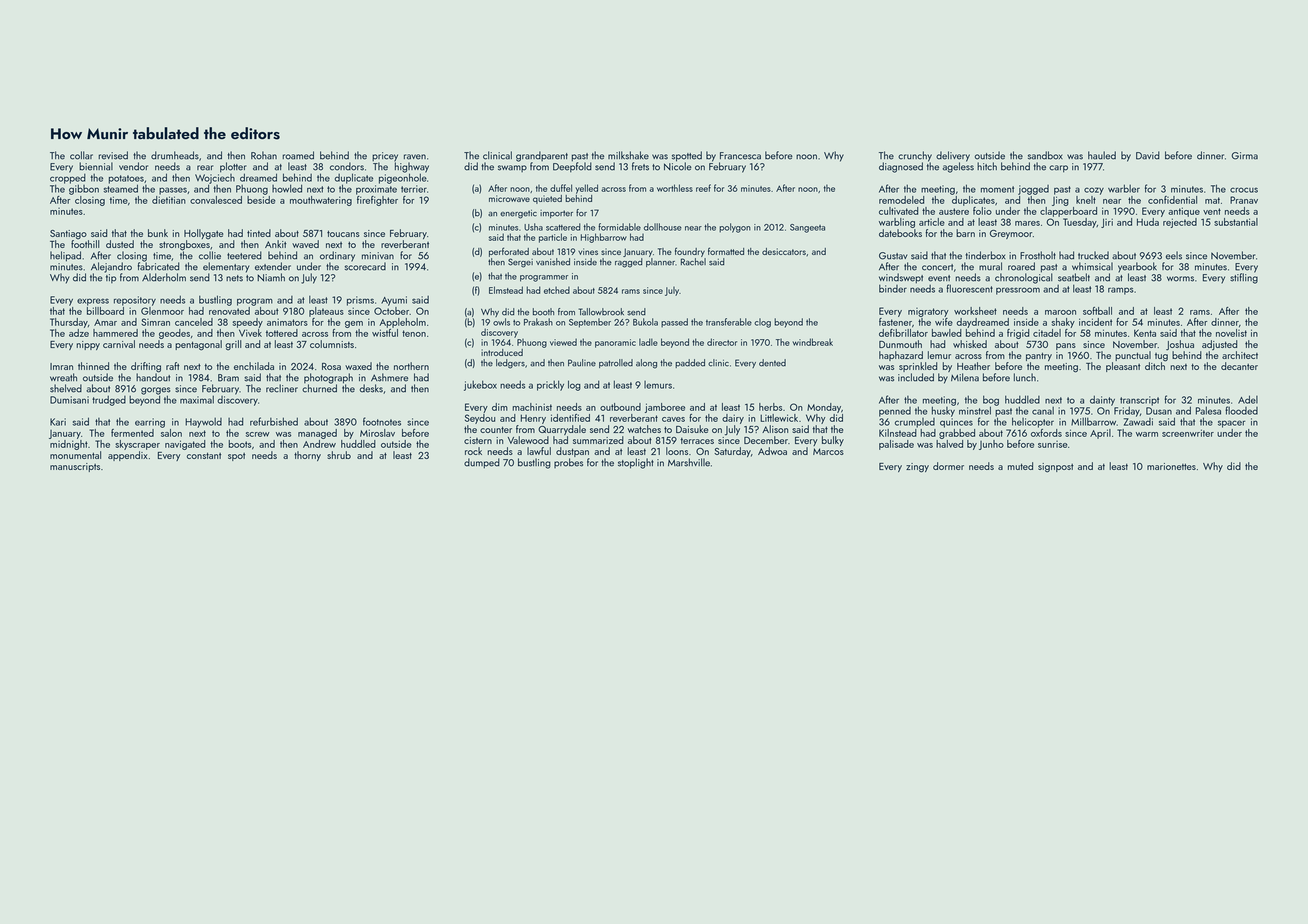  Describe the element at coordinates (556, 214) in the screenshot. I see `importer` at that location.
